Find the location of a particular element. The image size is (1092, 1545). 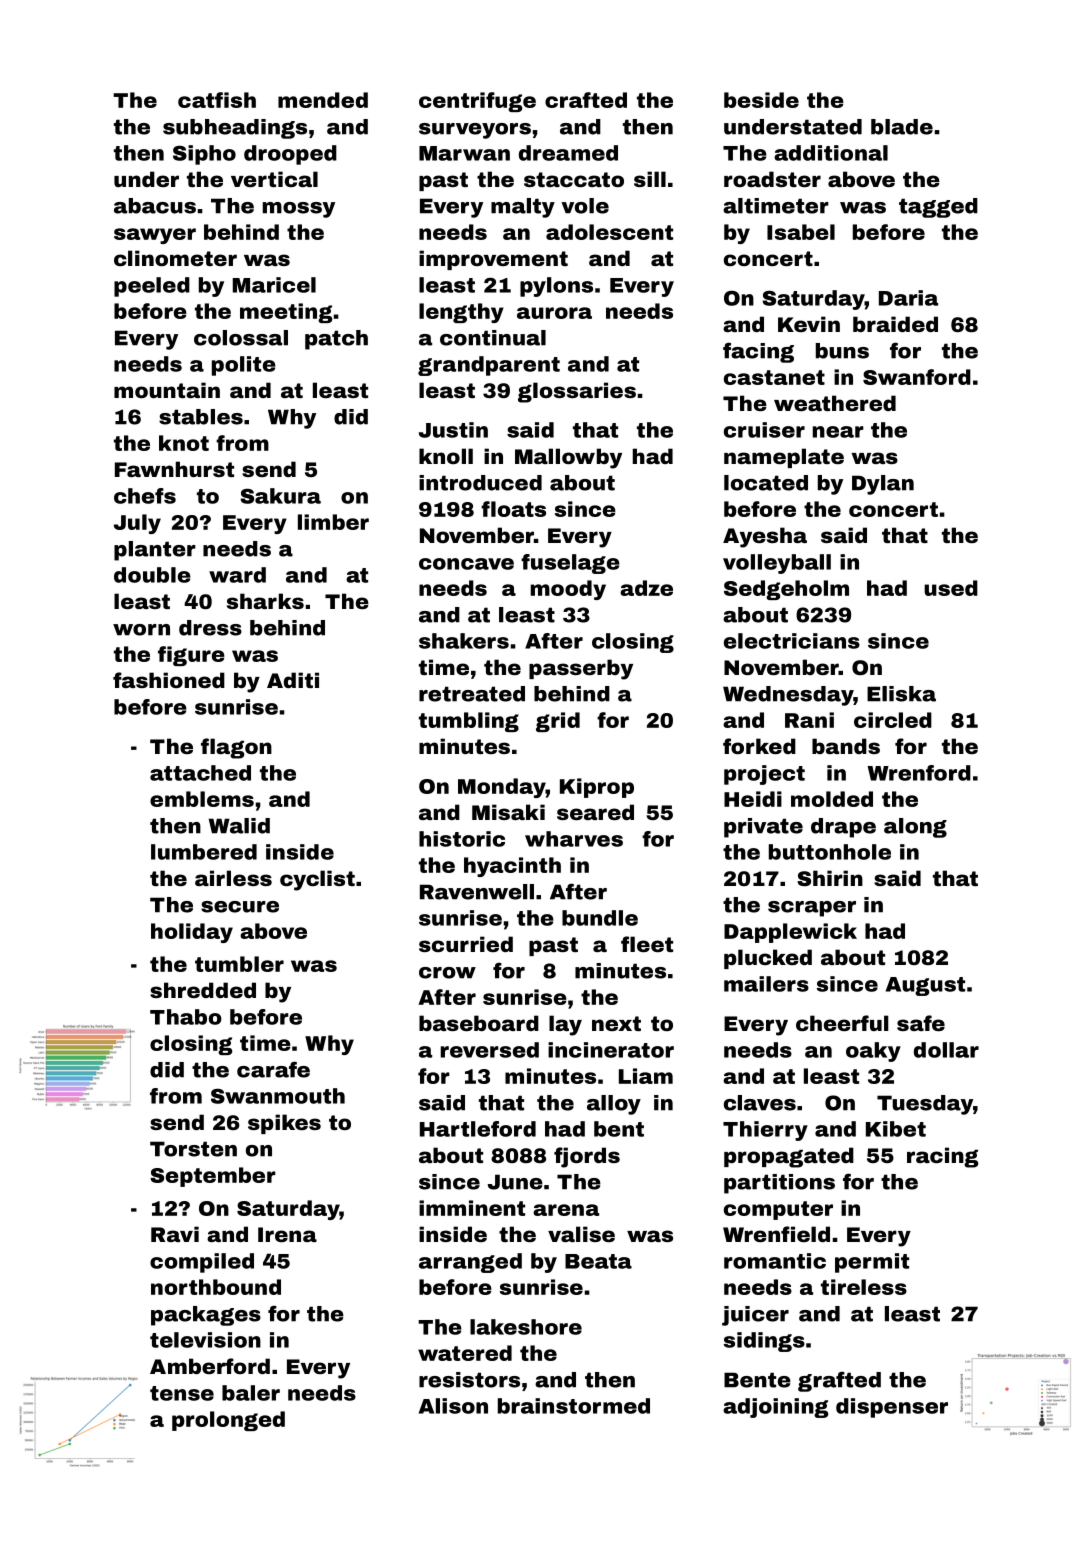

Heidi is located at coordinates (753, 799).
